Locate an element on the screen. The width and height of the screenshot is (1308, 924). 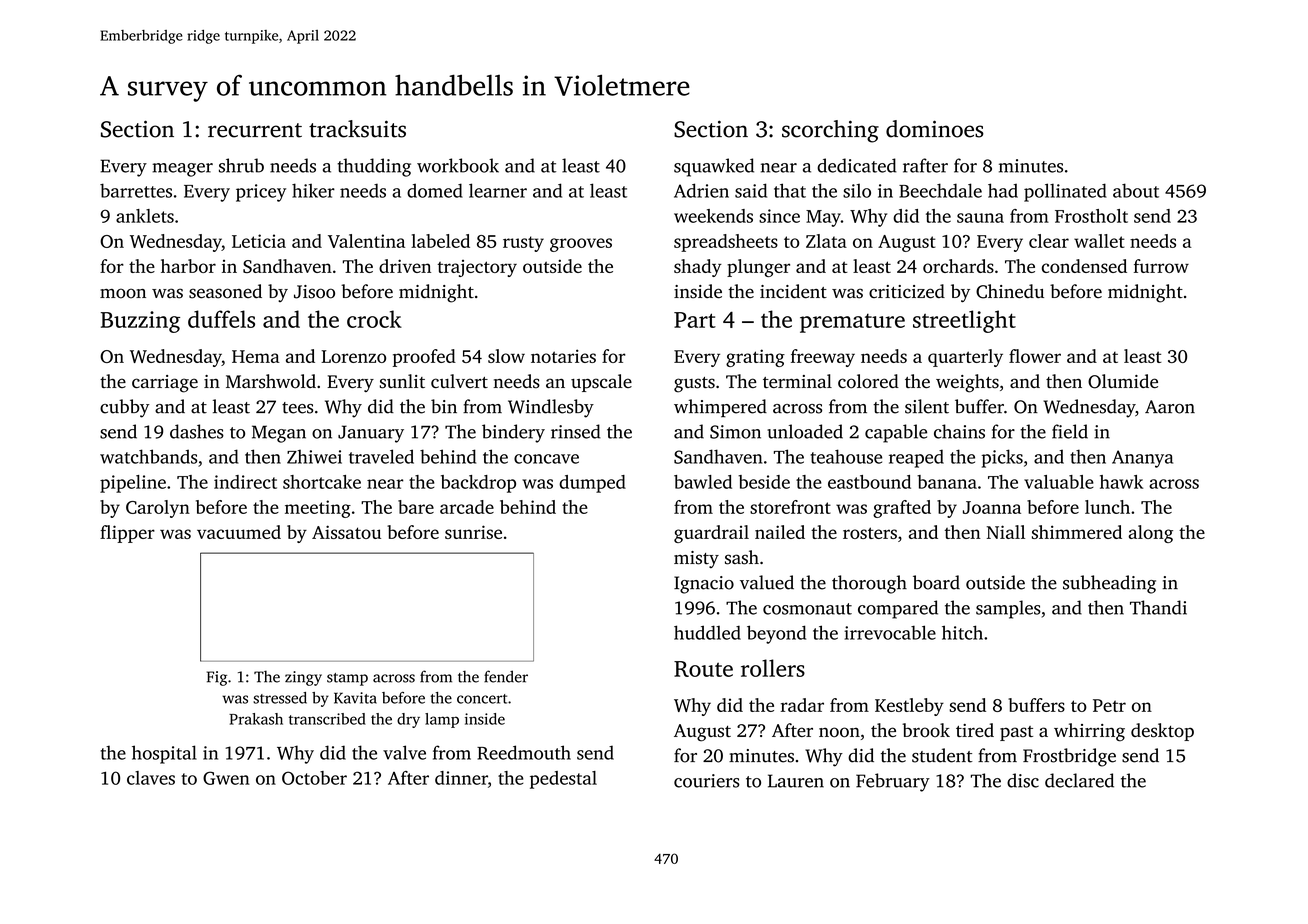
squawked is located at coordinates (714, 167).
